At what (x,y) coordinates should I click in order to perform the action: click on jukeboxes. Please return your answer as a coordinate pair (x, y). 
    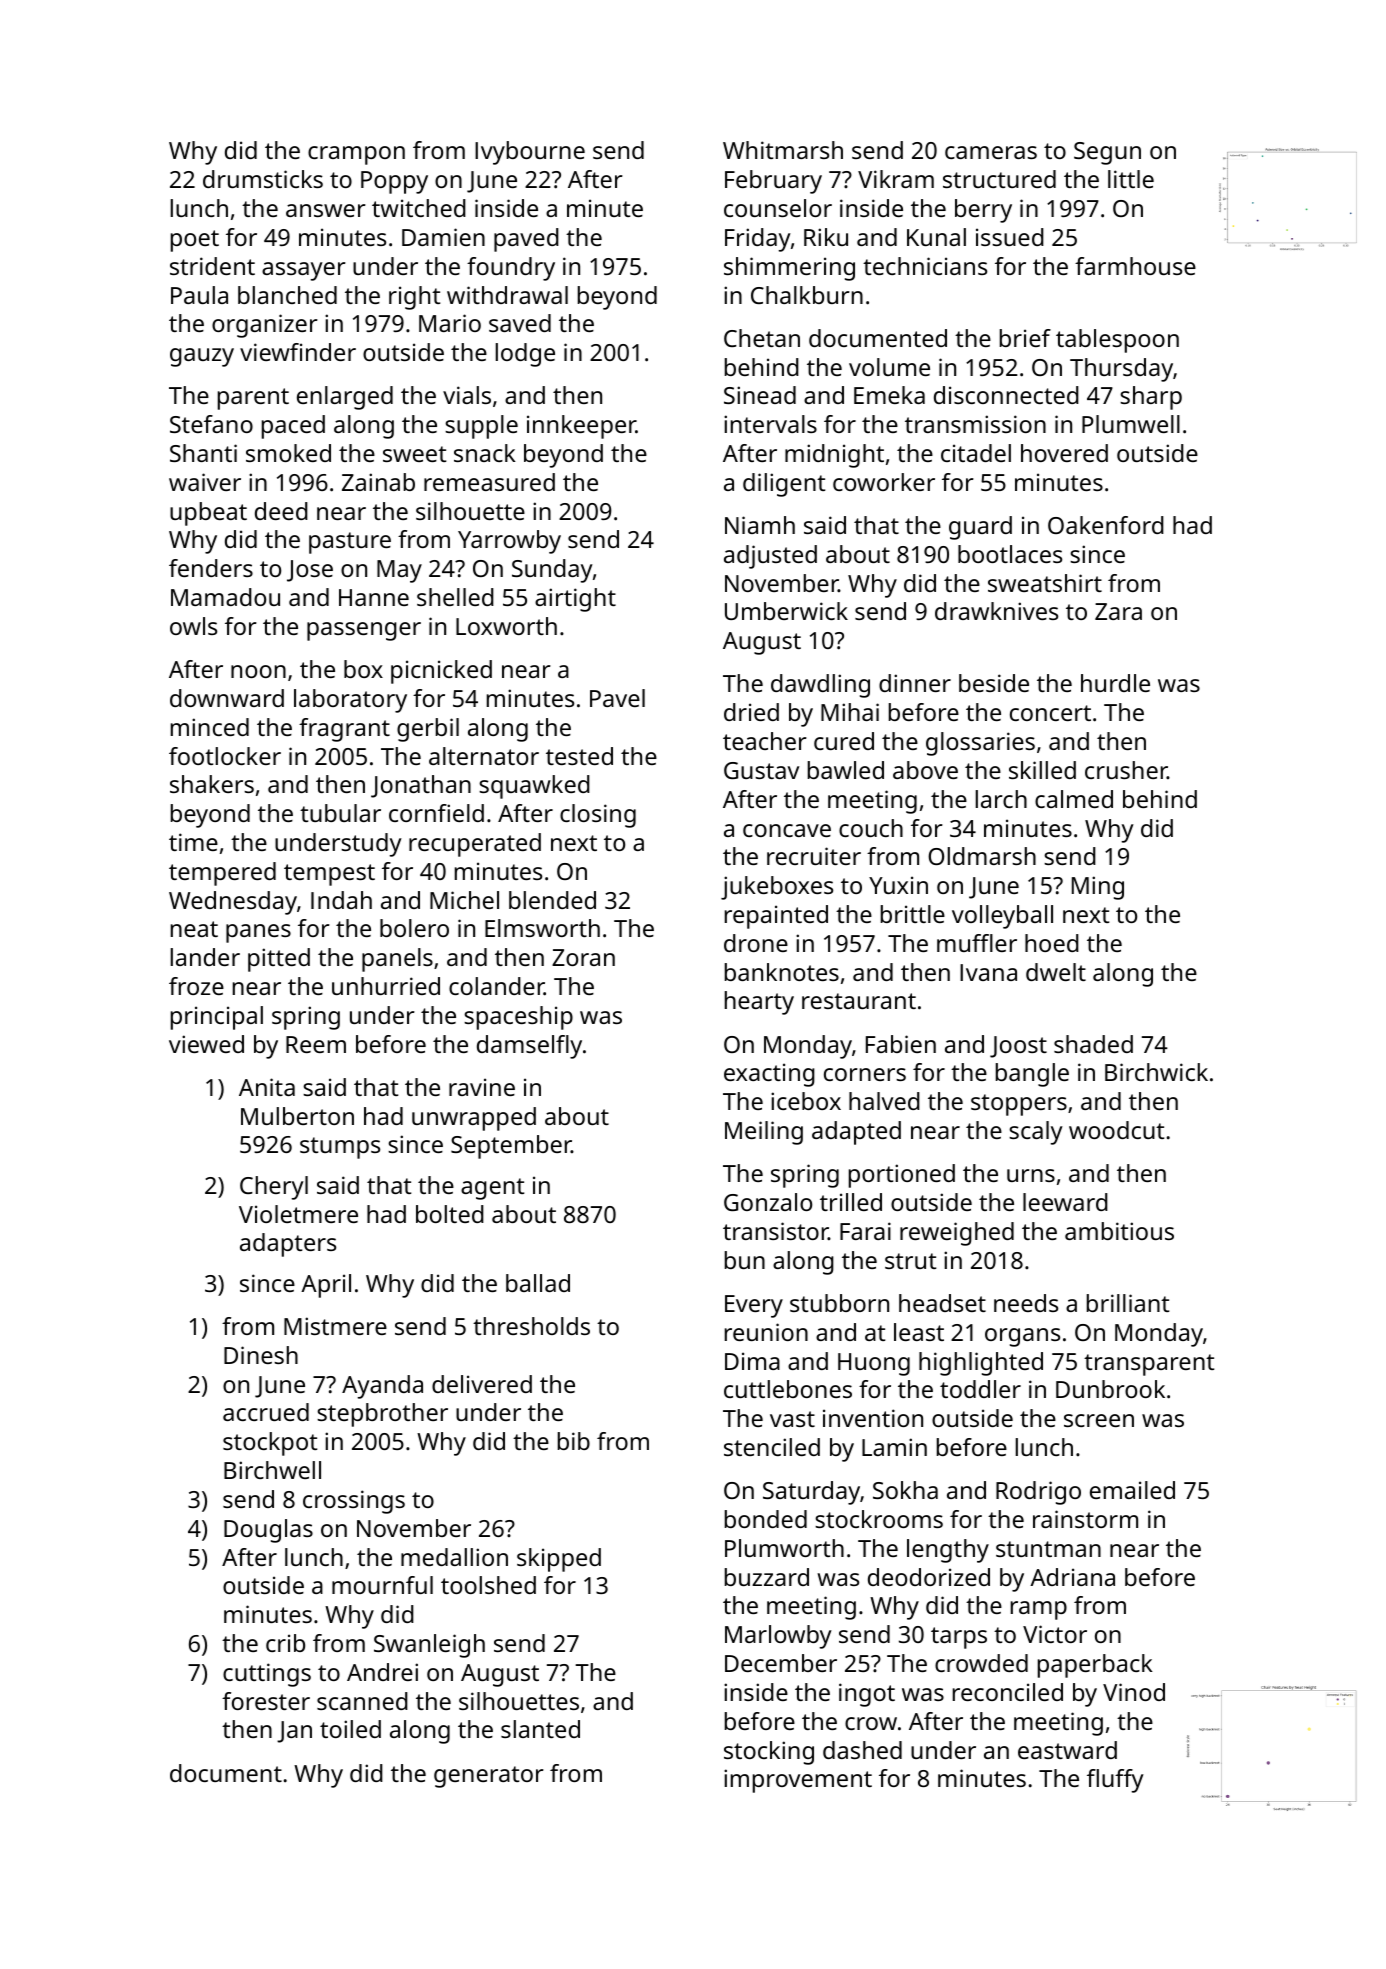
    Looking at the image, I should click on (777, 888).
